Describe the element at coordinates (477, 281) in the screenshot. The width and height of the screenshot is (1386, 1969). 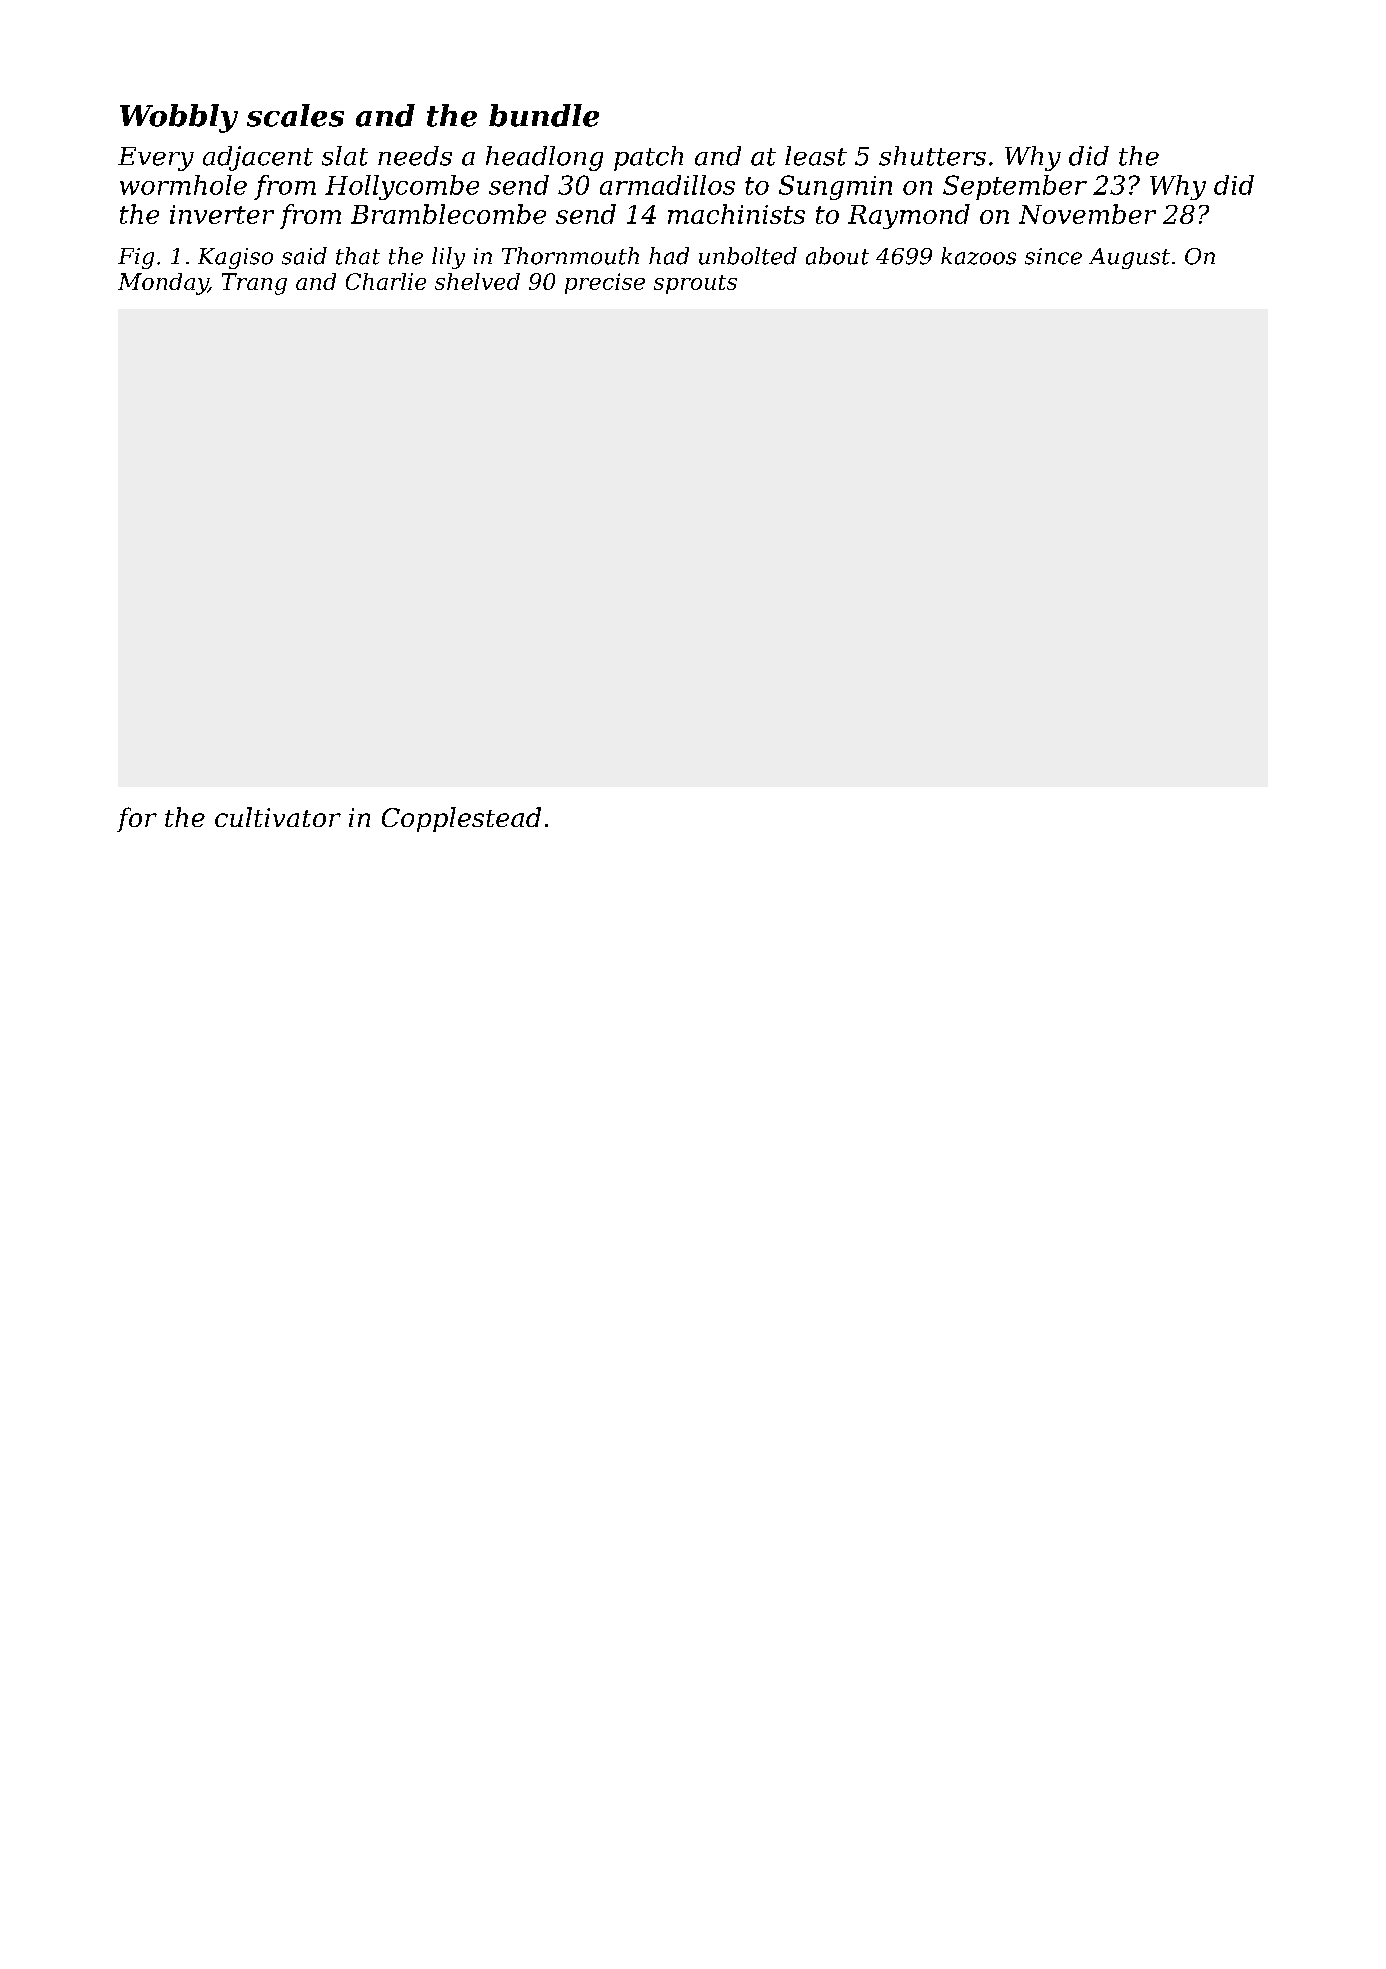
I see `shelved` at that location.
